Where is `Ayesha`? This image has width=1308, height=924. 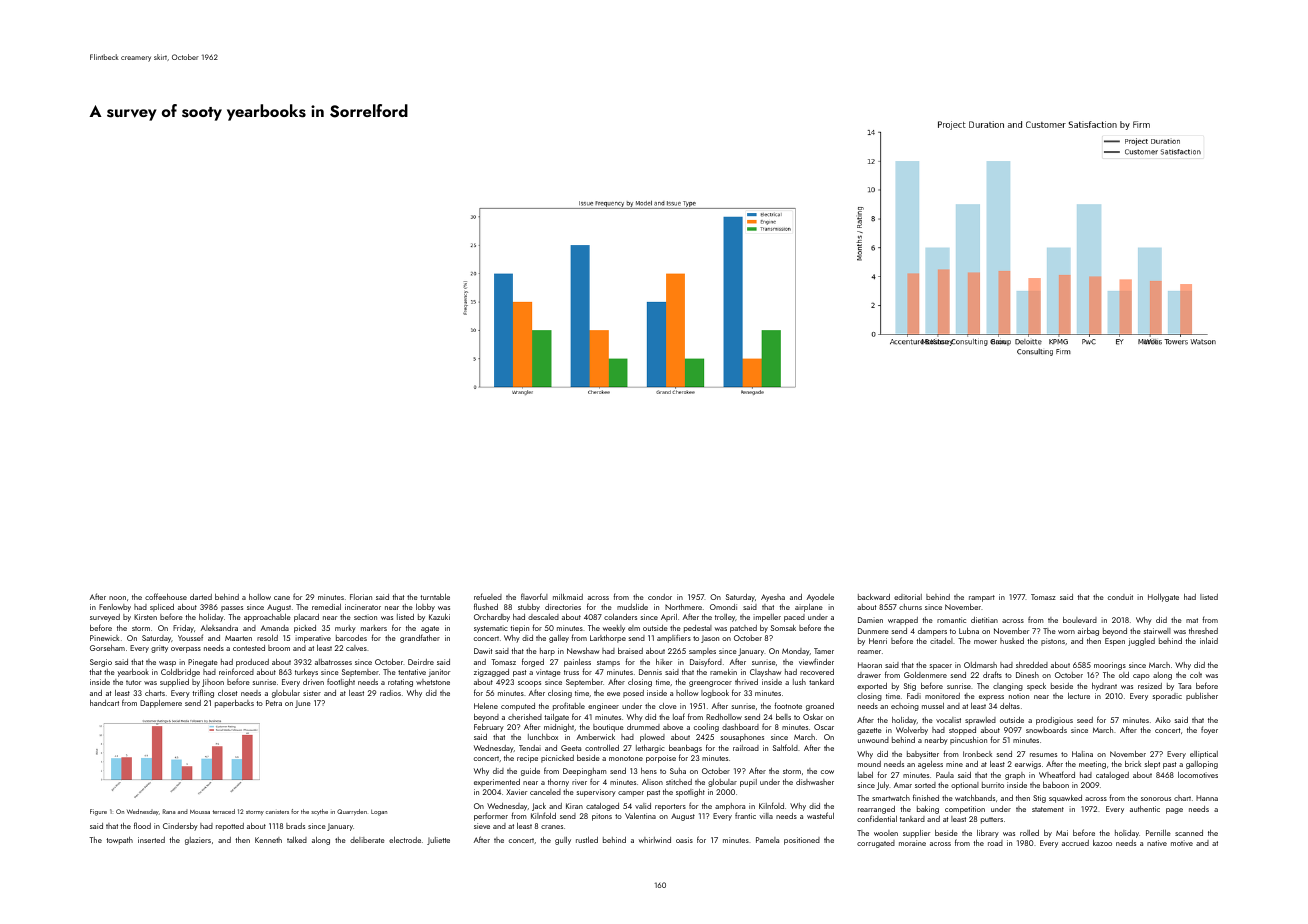
Ayesha is located at coordinates (773, 598).
